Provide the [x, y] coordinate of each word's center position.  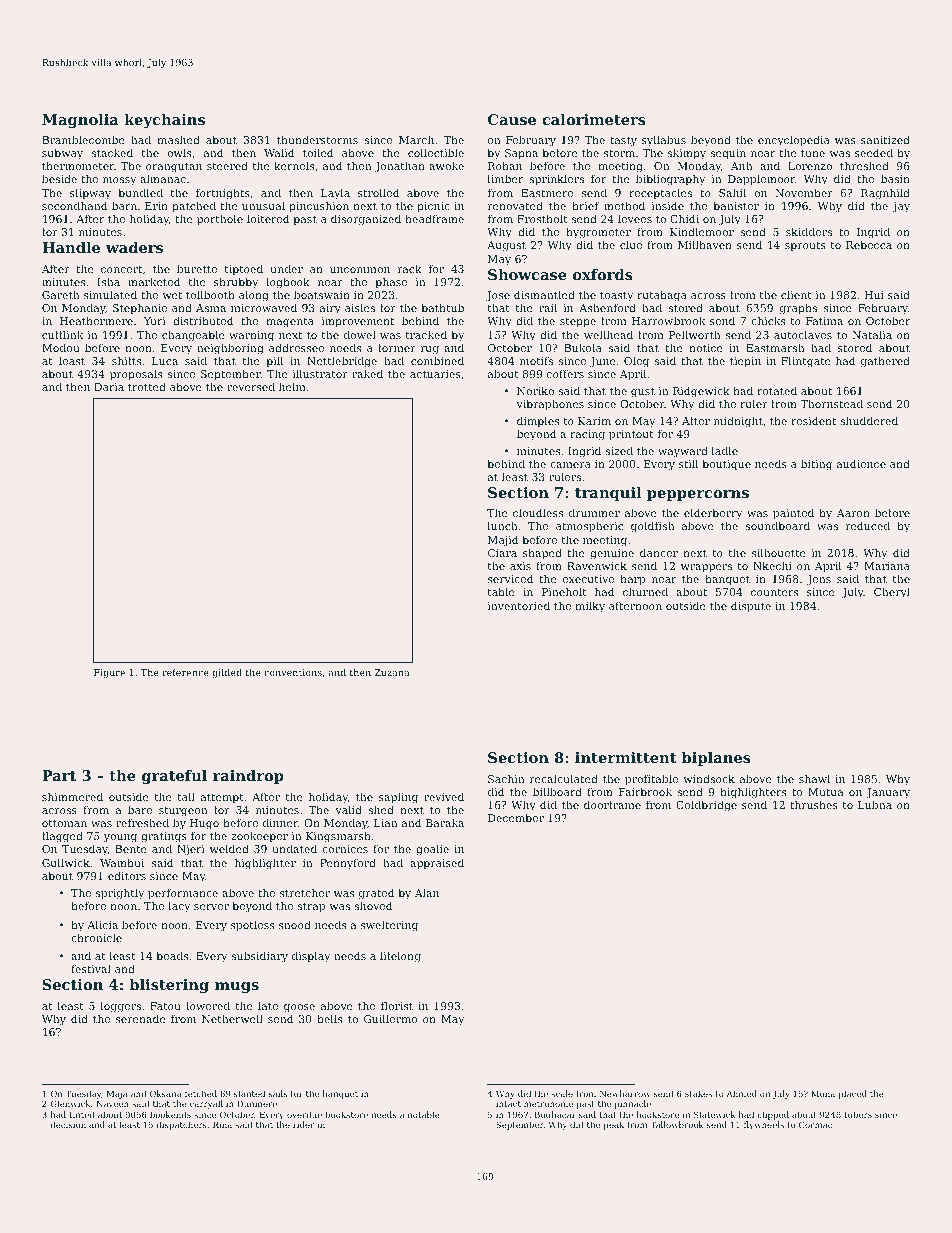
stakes [698, 1093]
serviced [510, 578]
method [624, 205]
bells [329, 1018]
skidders [809, 231]
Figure [109, 673]
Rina [222, 1124]
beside [59, 178]
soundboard [777, 525]
